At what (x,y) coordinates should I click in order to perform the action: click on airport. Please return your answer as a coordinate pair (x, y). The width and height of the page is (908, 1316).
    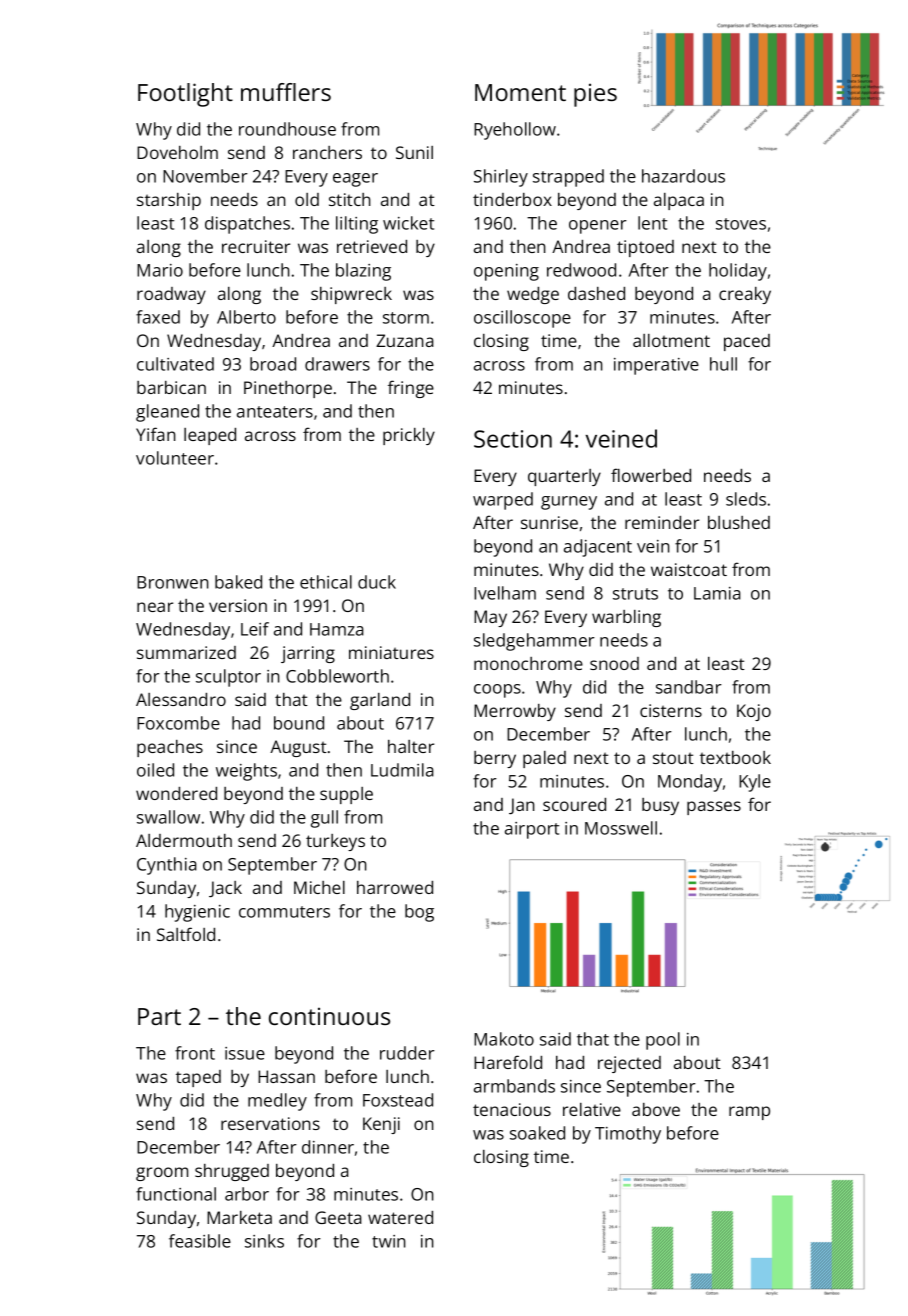
    Looking at the image, I should click on (532, 830).
